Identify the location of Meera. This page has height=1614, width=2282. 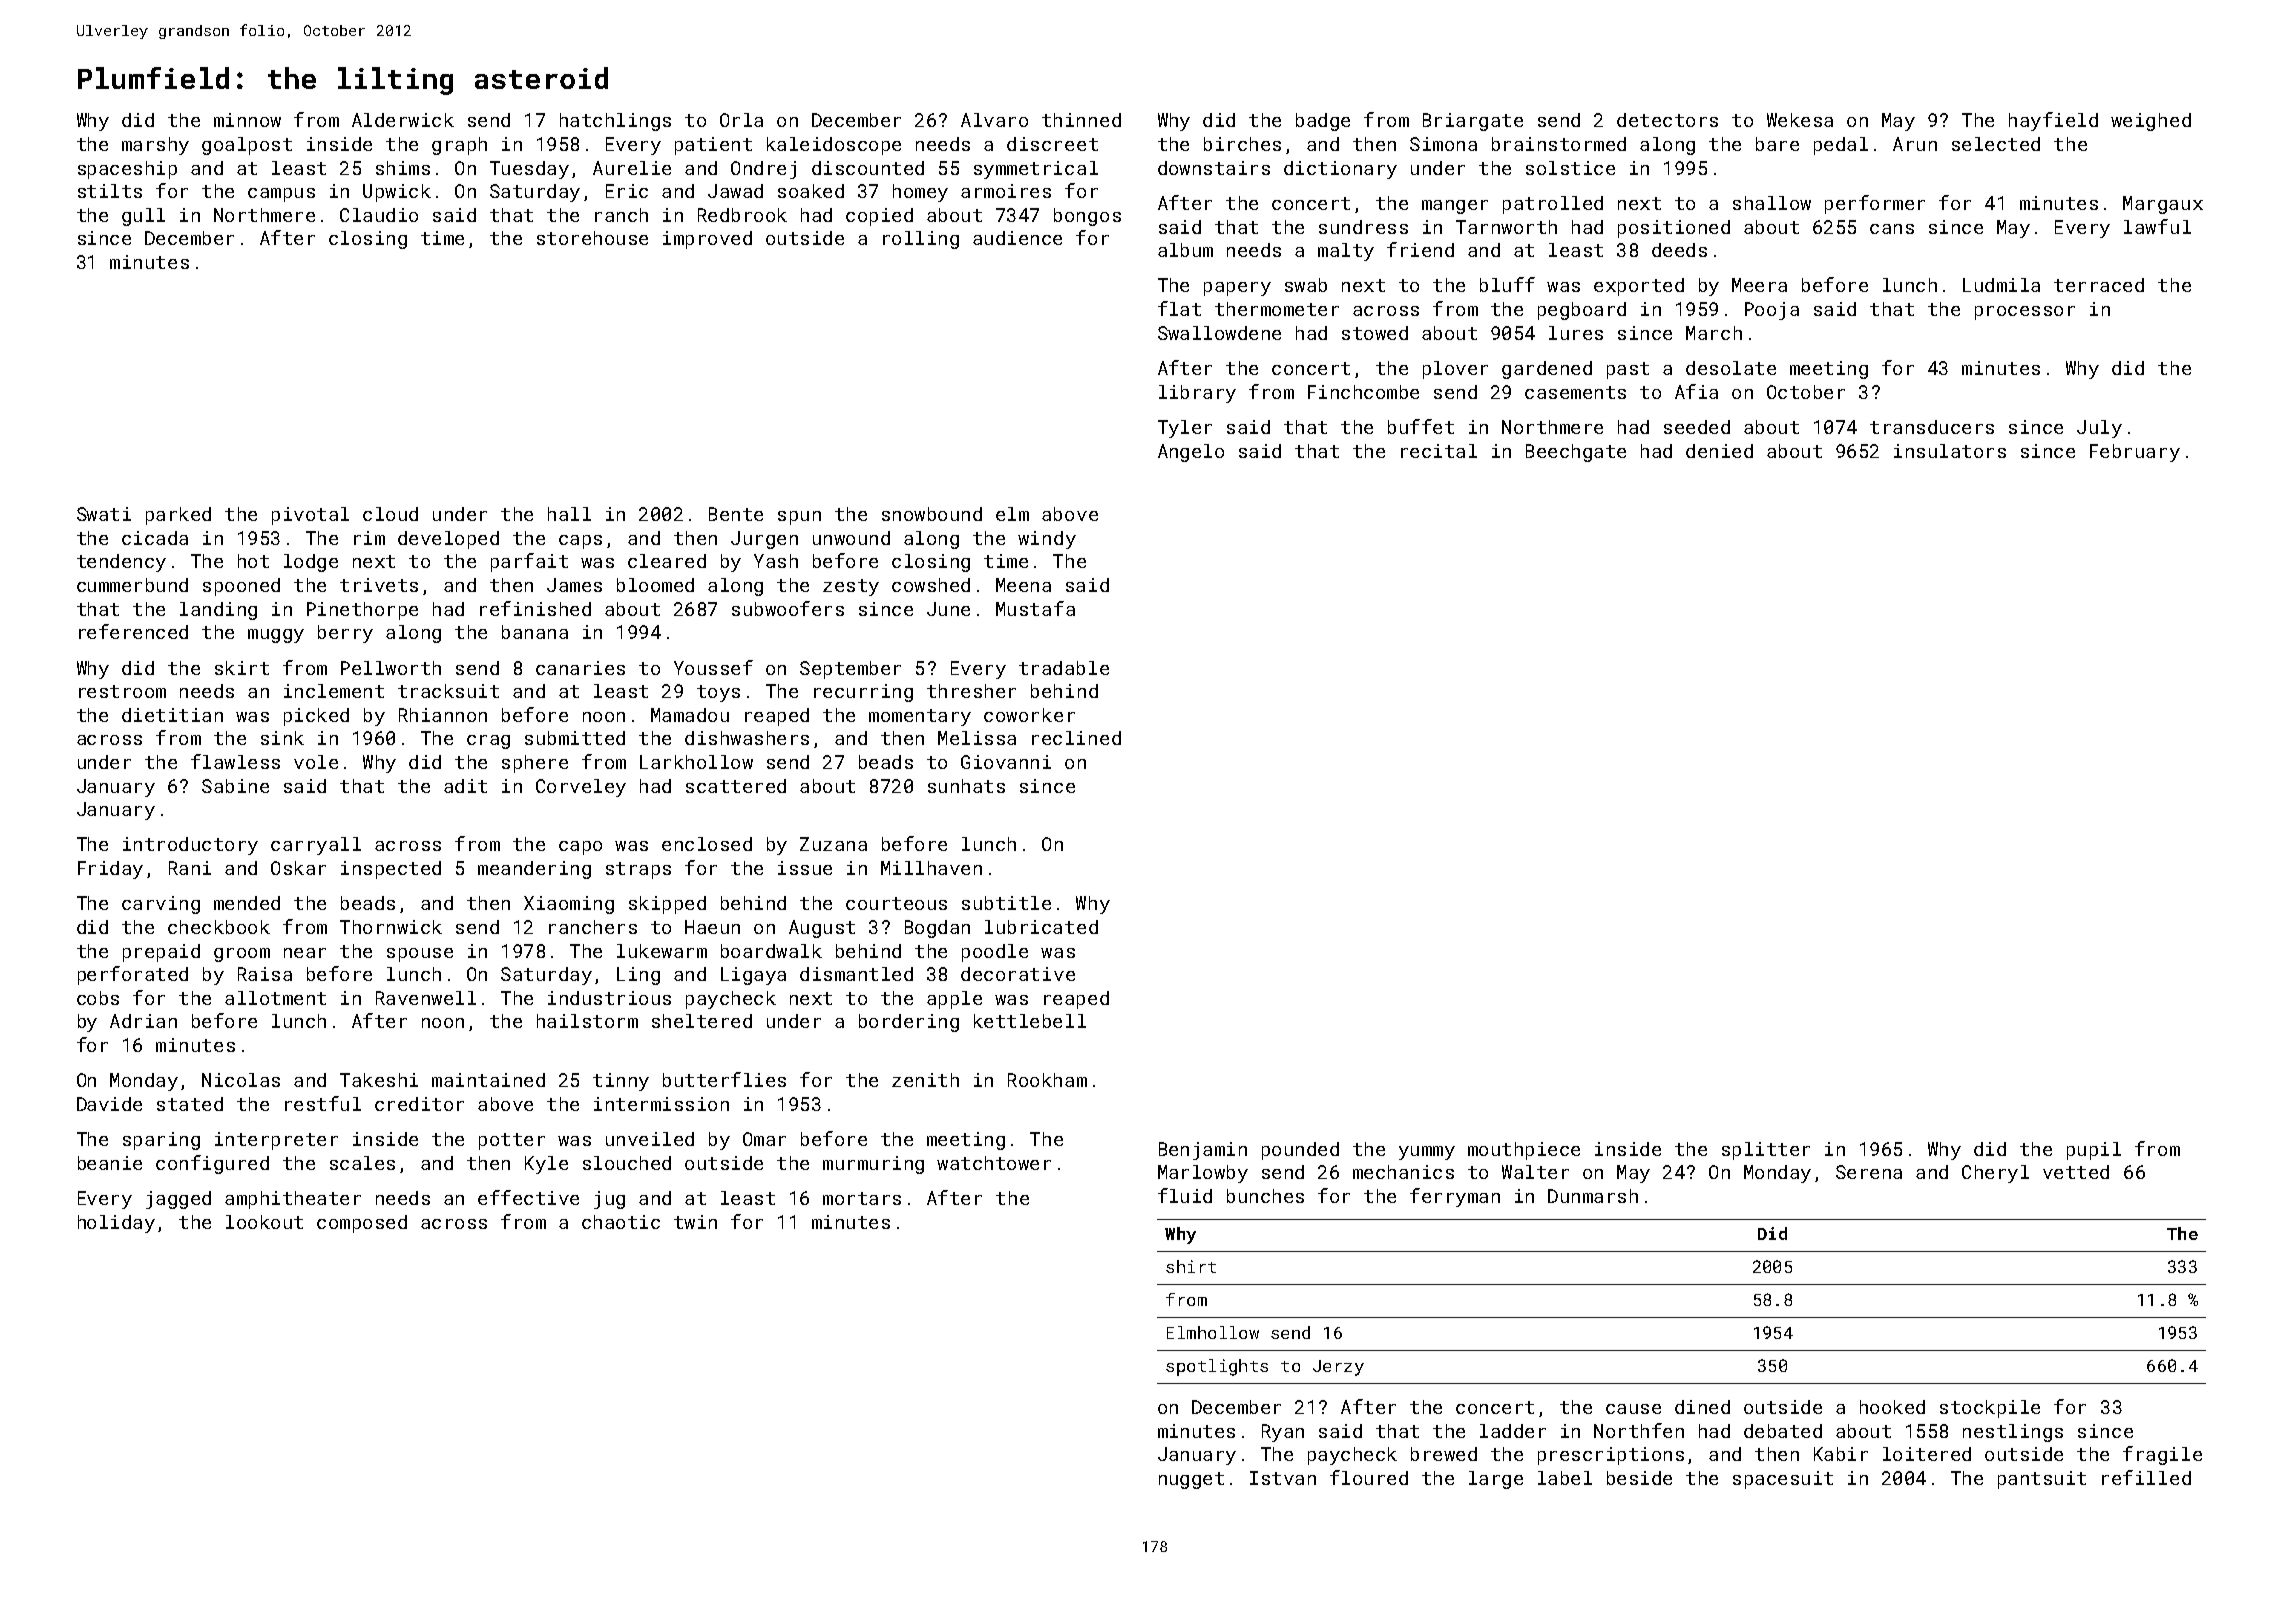
(1759, 285).
